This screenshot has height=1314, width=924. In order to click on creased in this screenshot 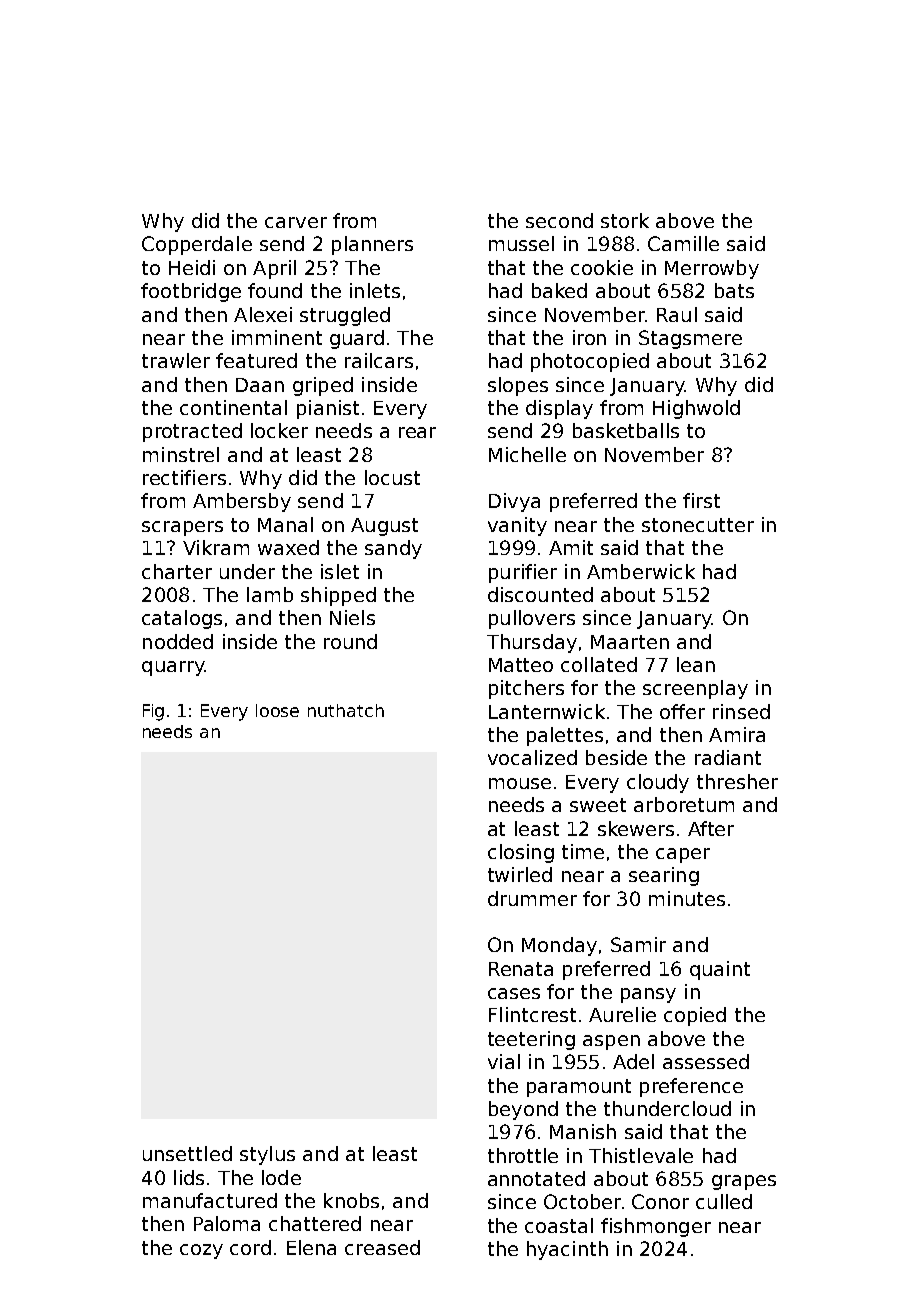, I will do `click(382, 1247)`.
